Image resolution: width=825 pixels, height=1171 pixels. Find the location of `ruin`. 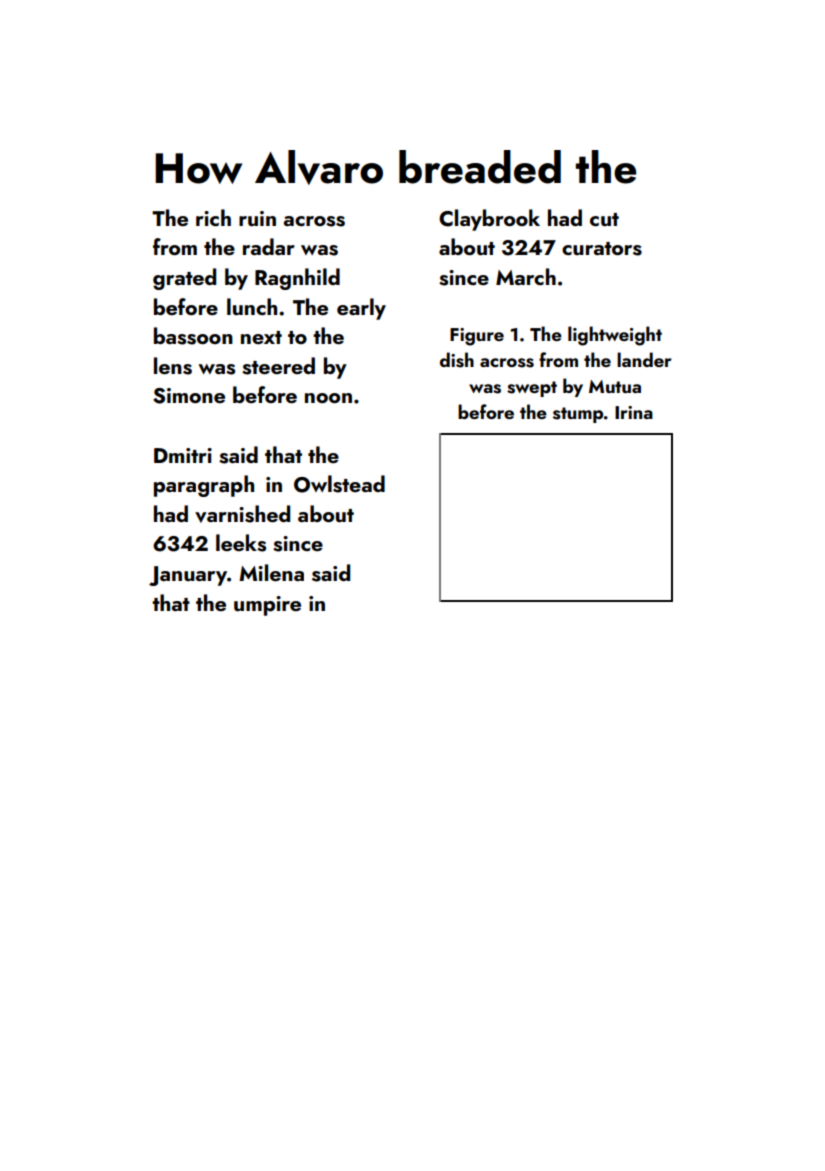

ruin is located at coordinates (257, 218).
